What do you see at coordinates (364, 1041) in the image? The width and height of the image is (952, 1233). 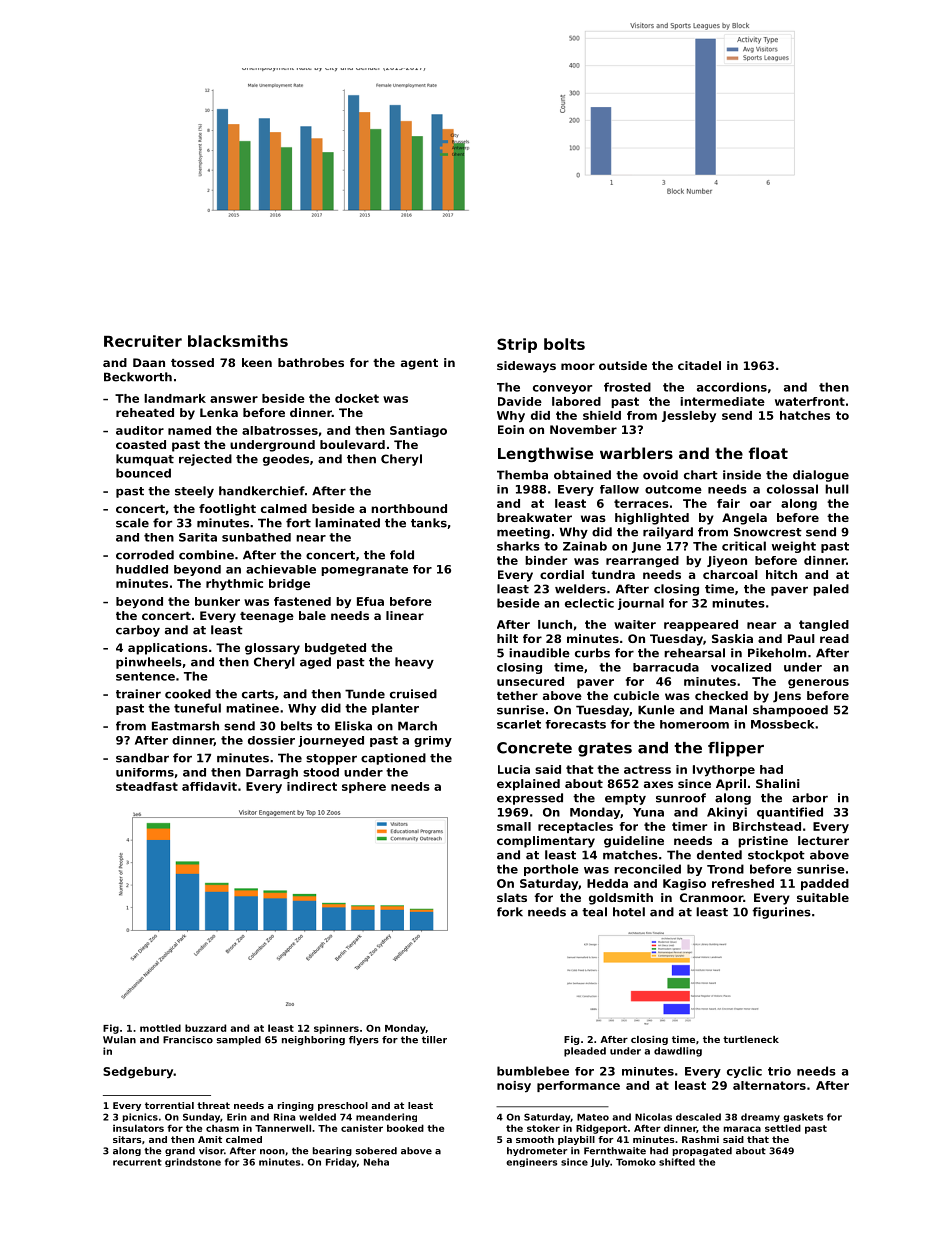 I see `flyers` at bounding box center [364, 1041].
